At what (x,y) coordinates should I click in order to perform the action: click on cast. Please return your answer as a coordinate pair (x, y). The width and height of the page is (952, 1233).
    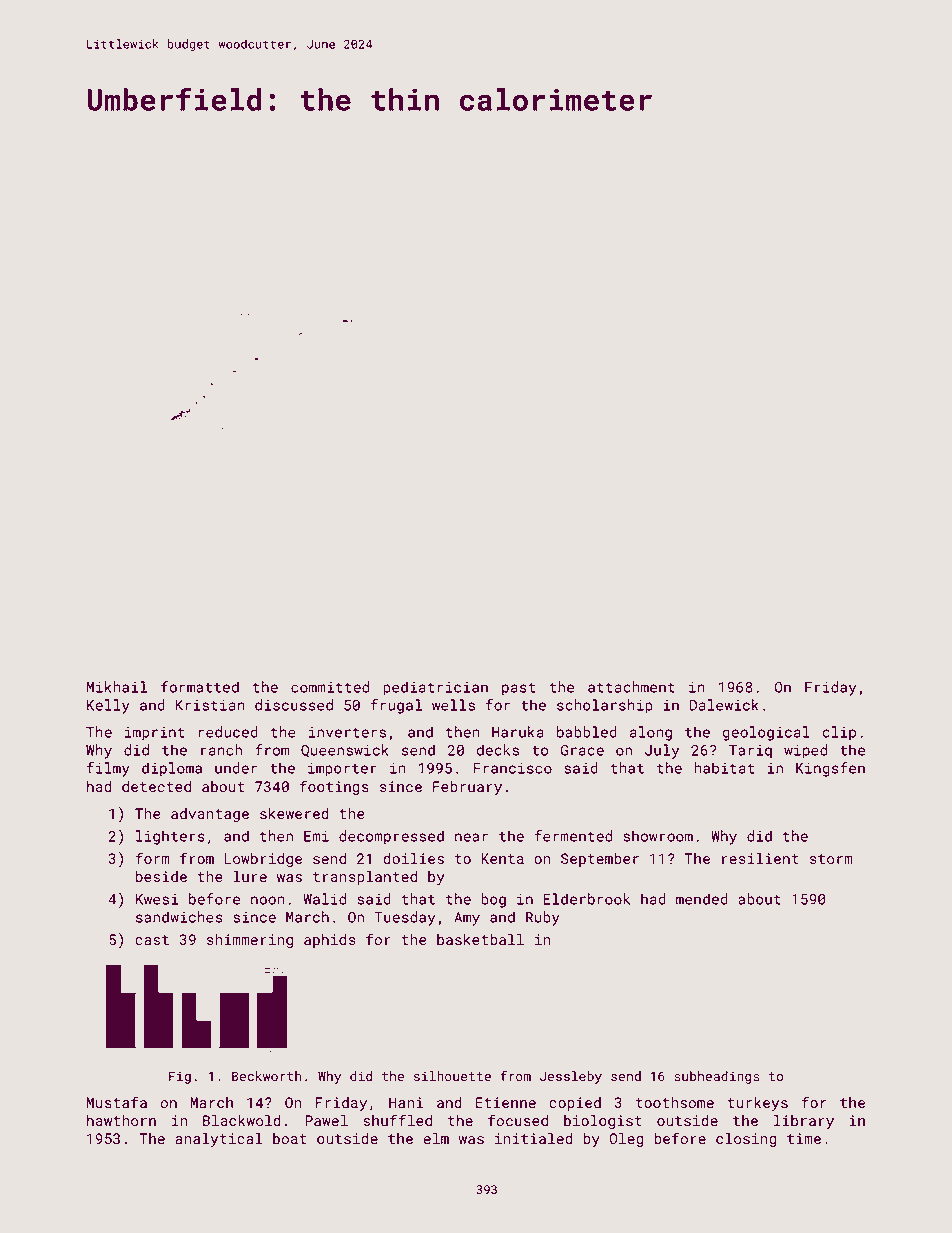
    Looking at the image, I should click on (152, 940).
